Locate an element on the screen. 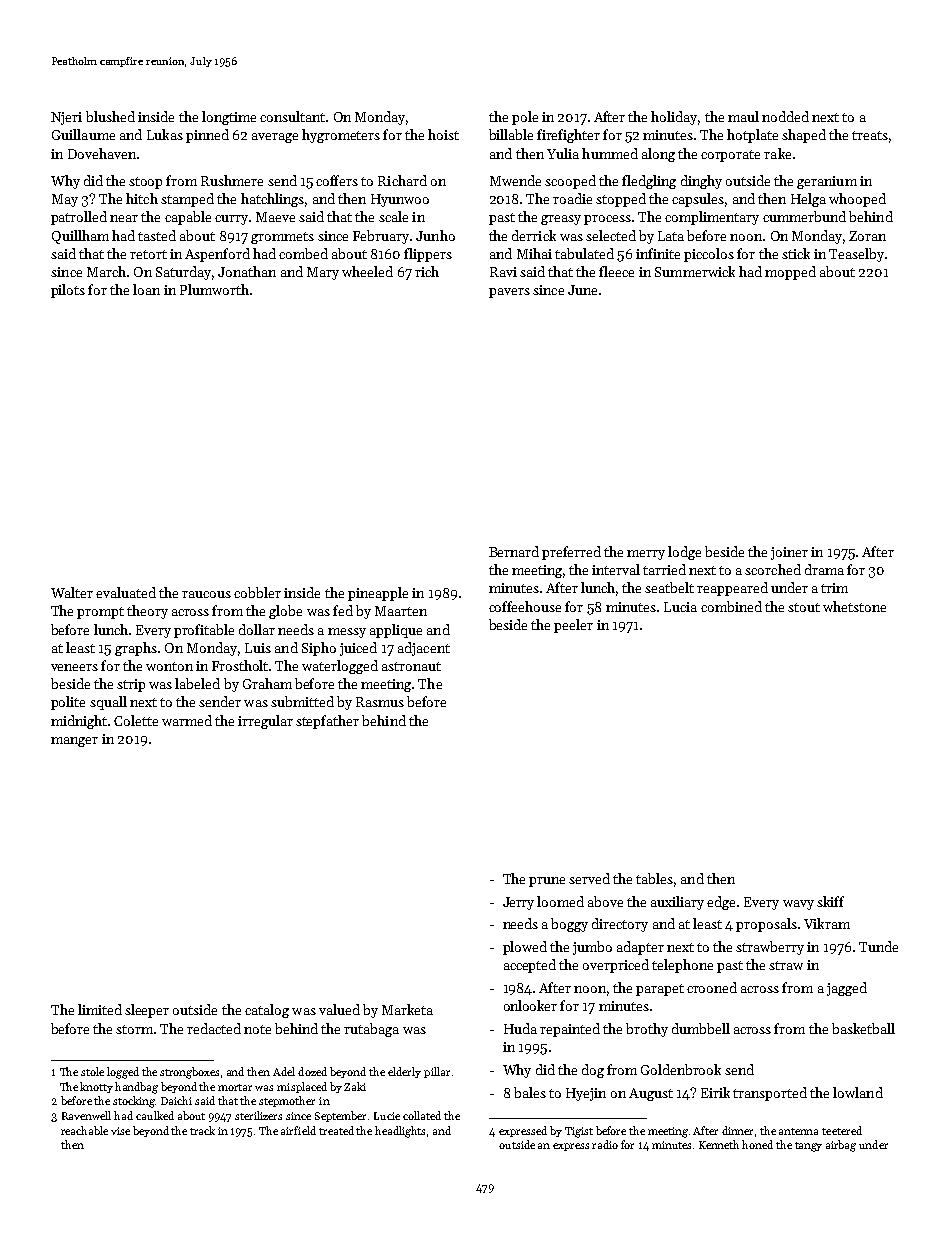 The image size is (952, 1233). consultant is located at coordinates (292, 116).
